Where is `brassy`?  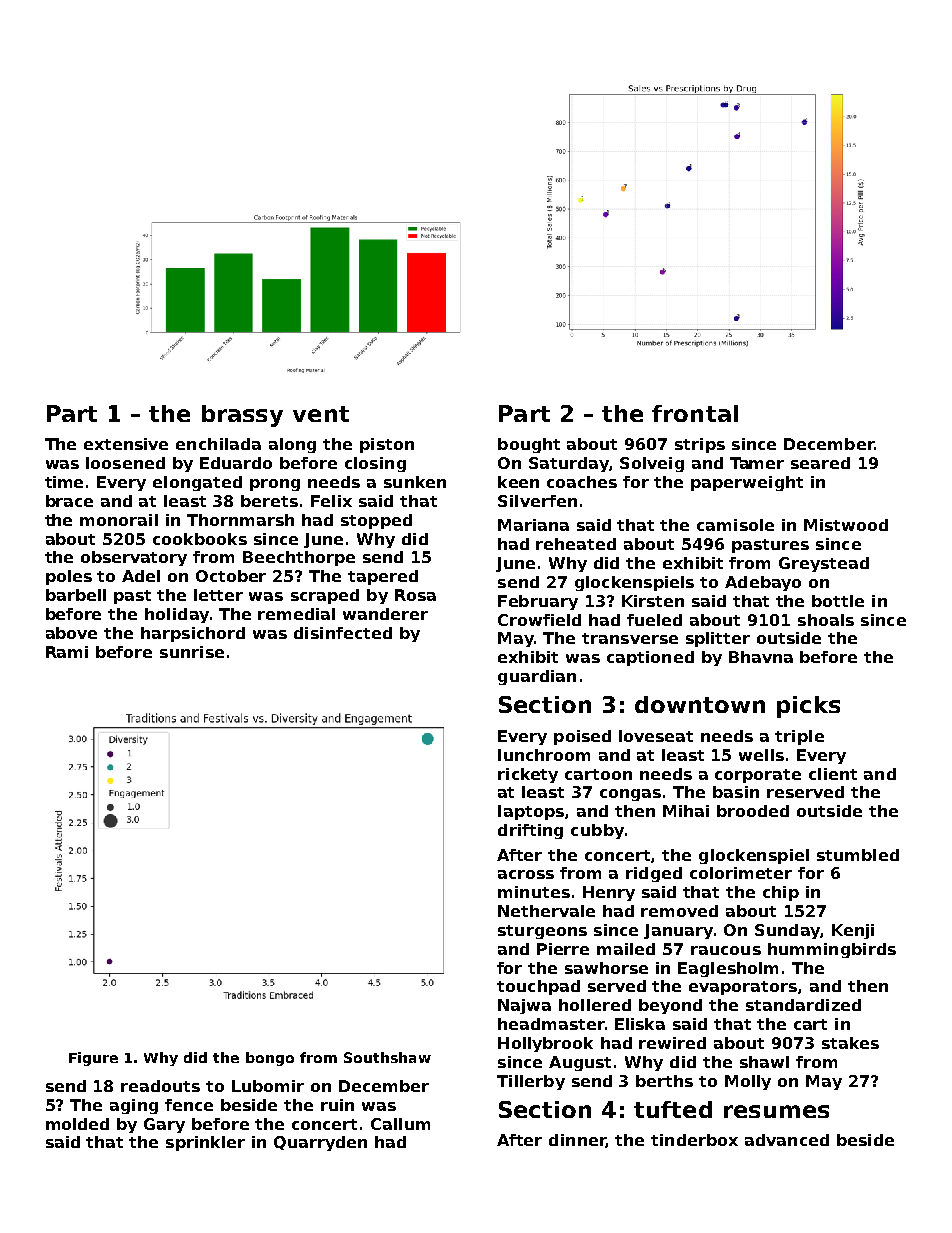
brassy is located at coordinates (242, 416).
